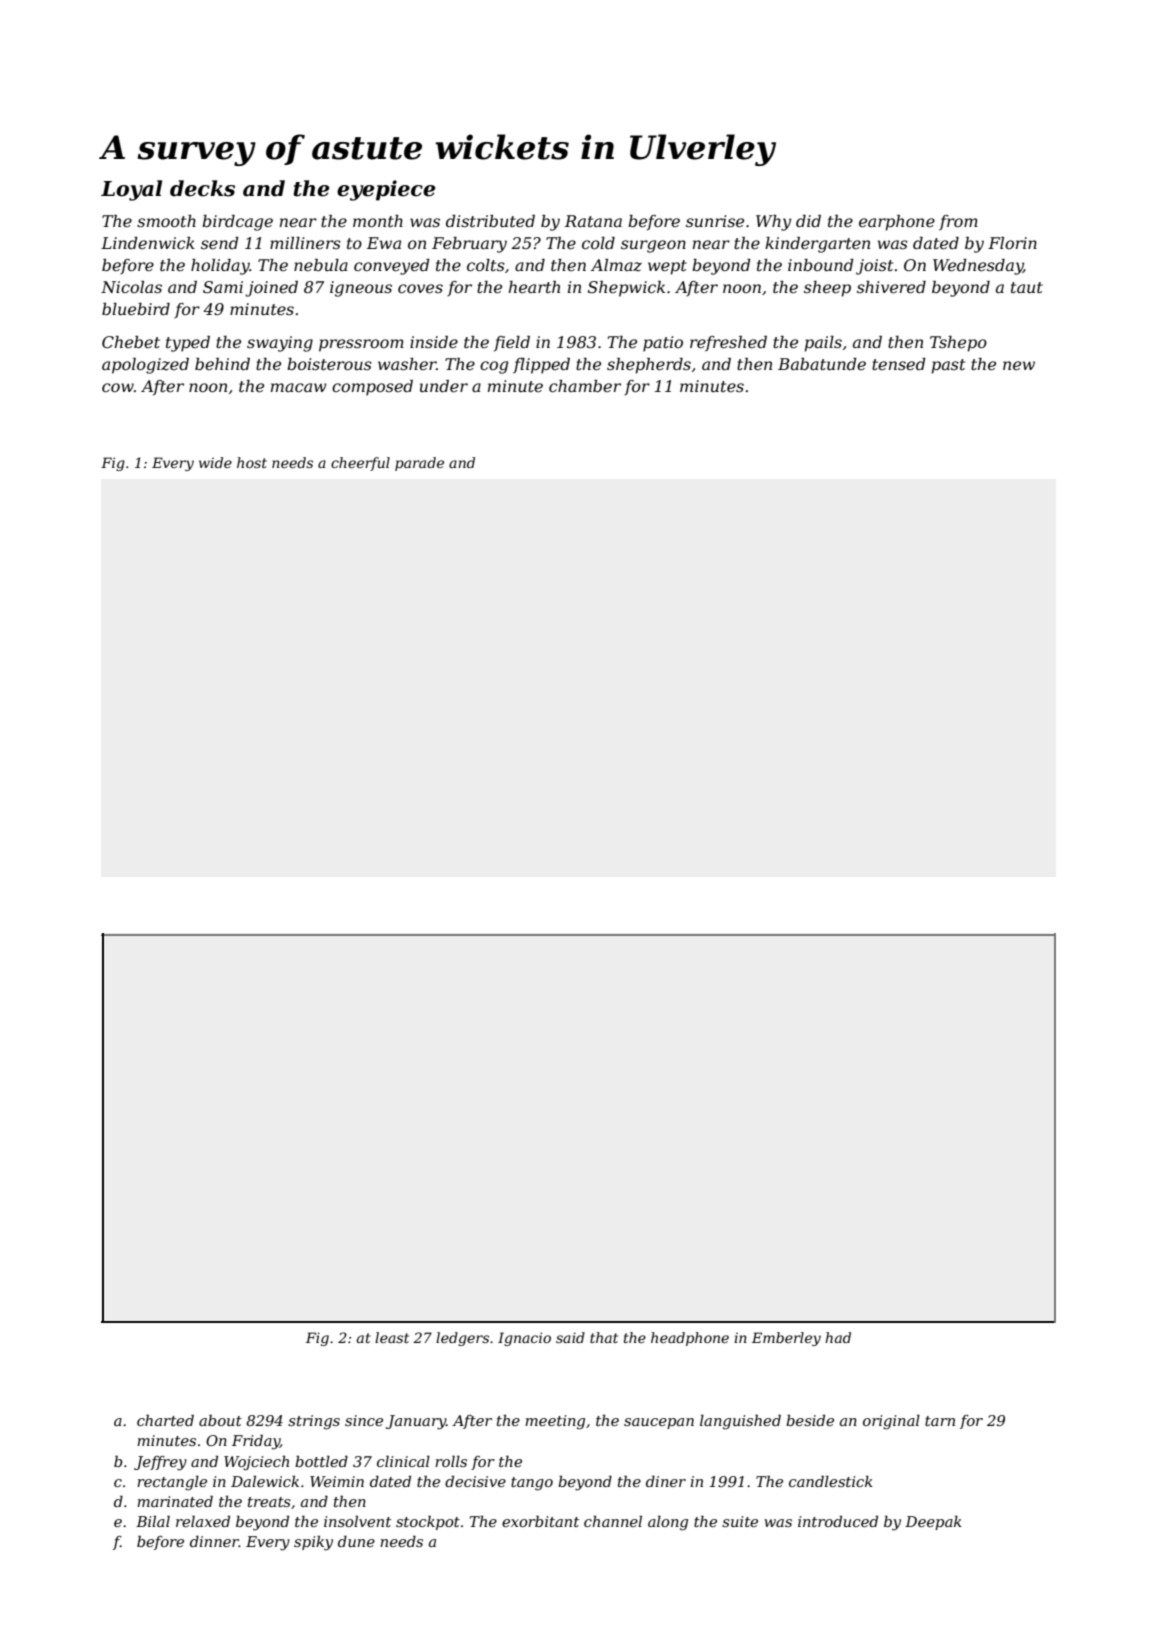 The image size is (1158, 1638). What do you see at coordinates (838, 1337) in the image?
I see `had` at bounding box center [838, 1337].
